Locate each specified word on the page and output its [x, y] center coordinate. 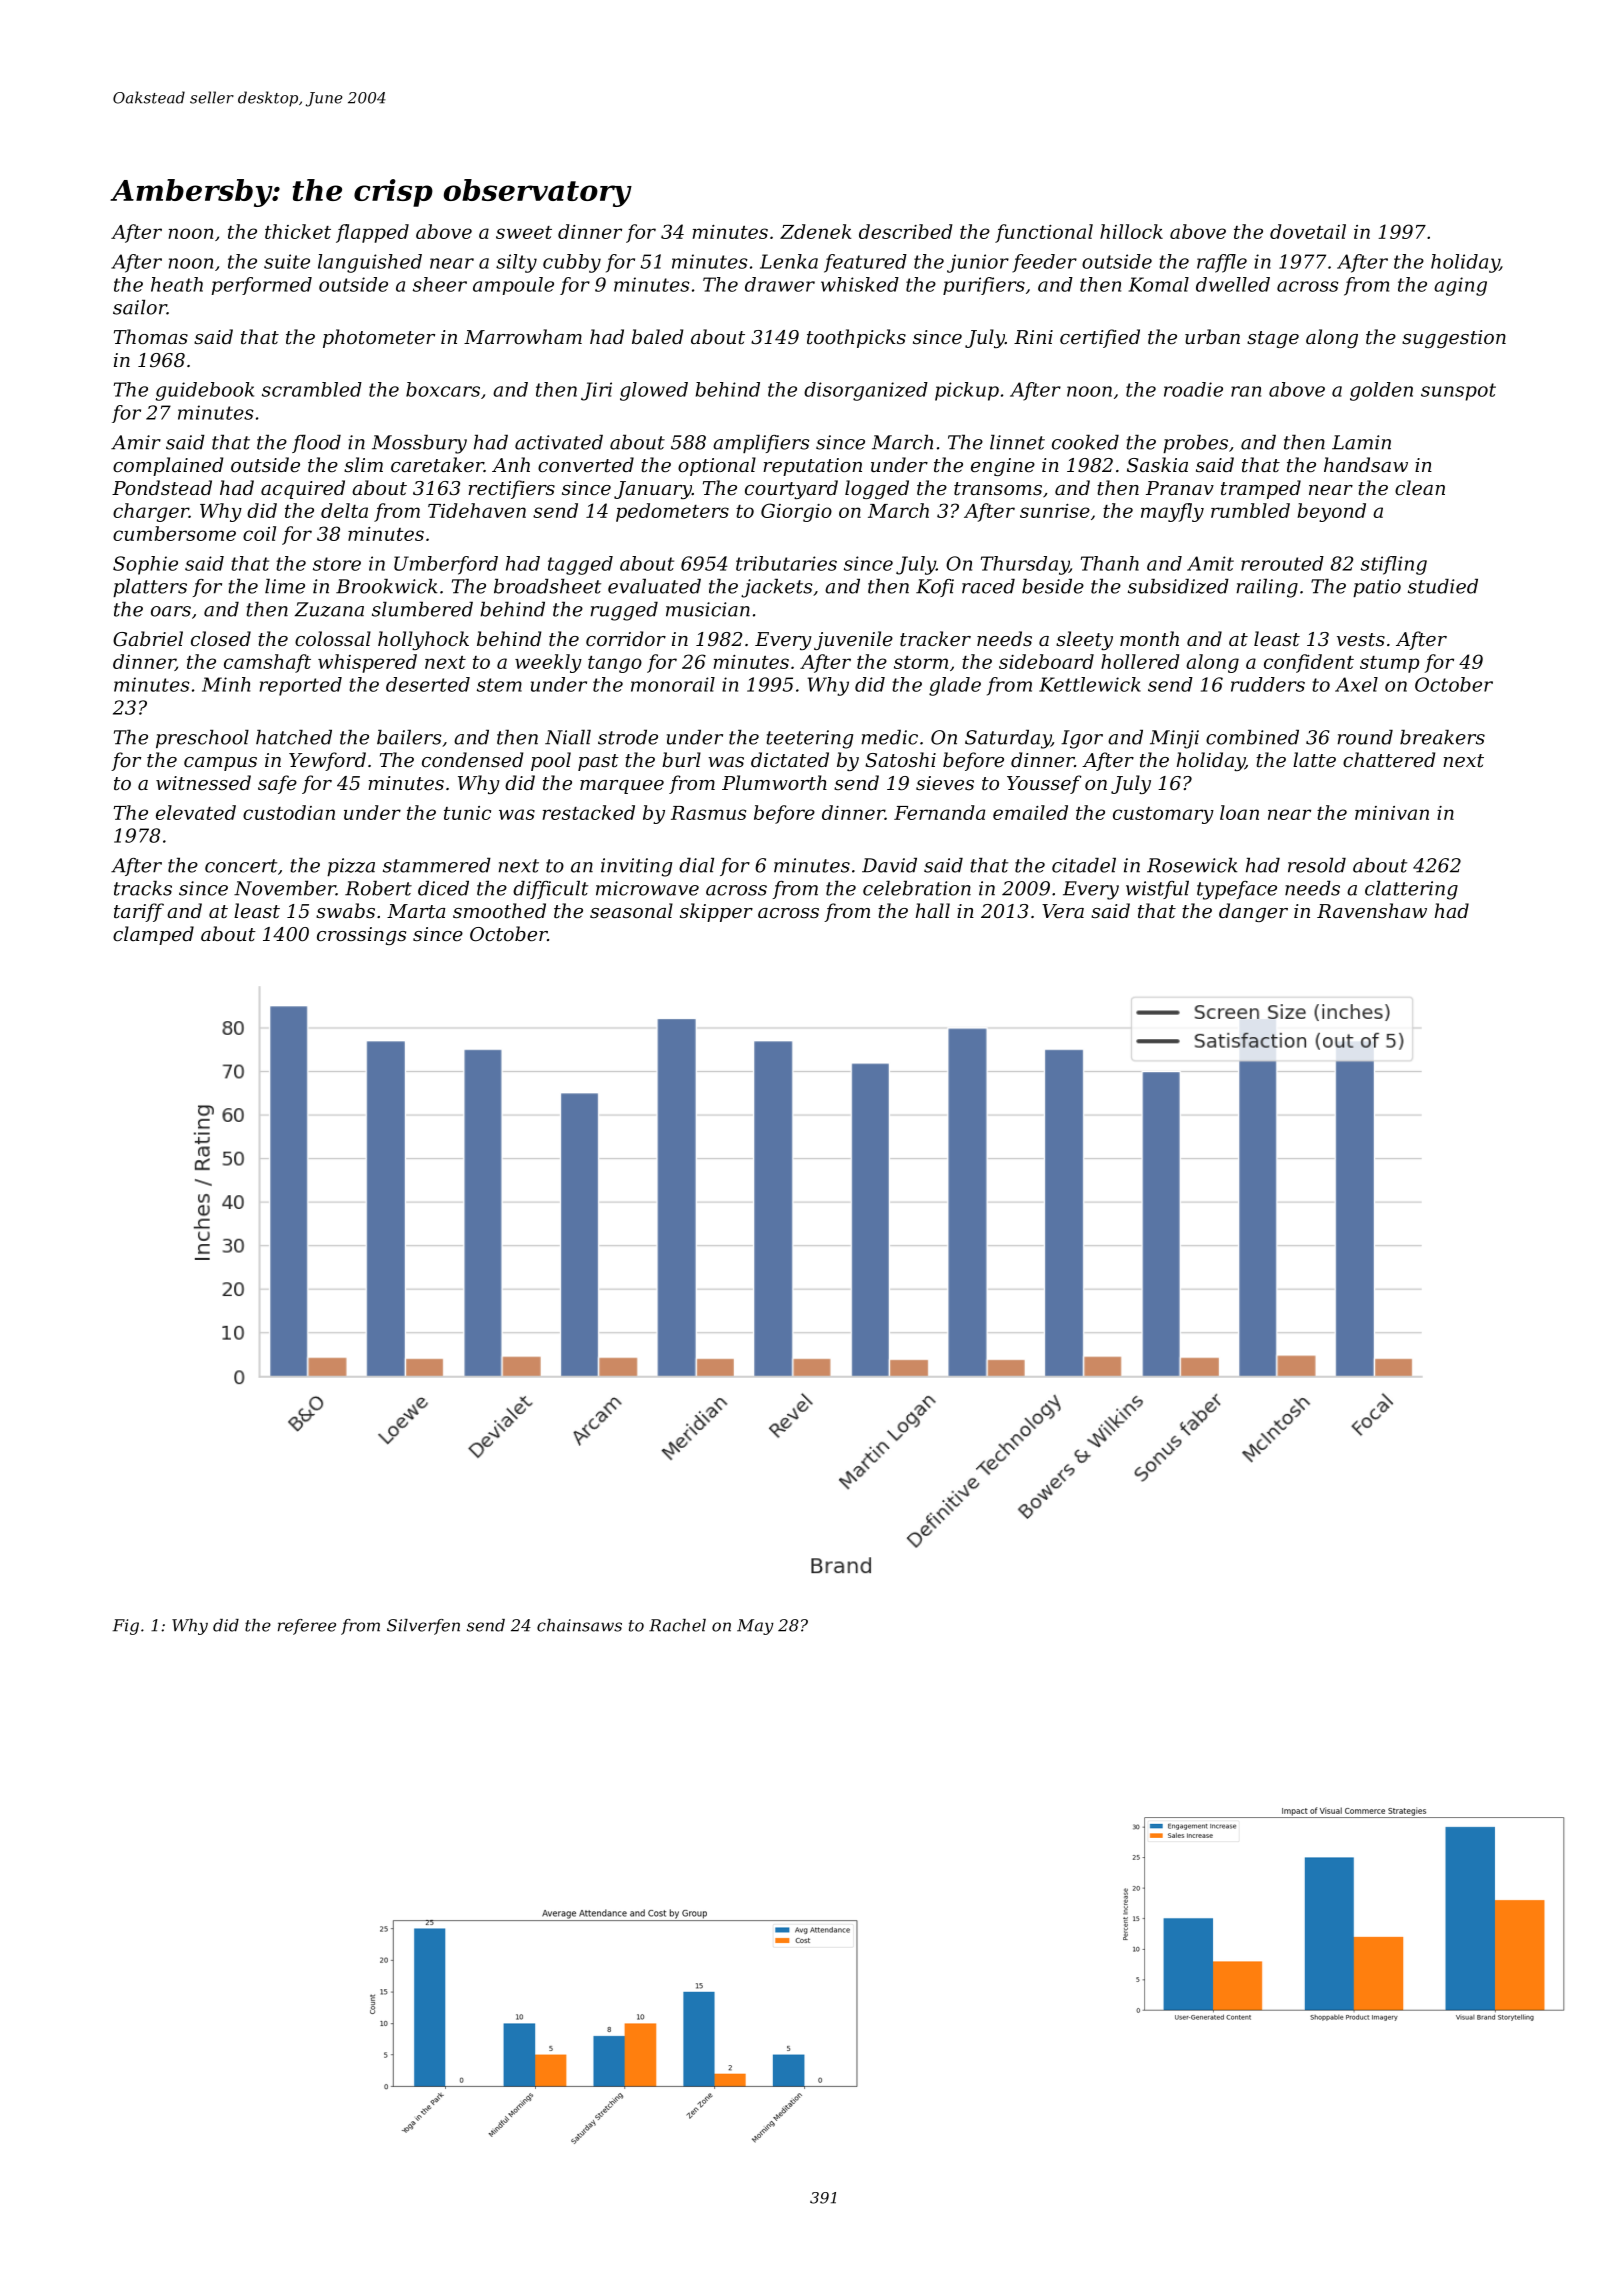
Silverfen [423, 1627]
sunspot [1458, 392]
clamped [153, 935]
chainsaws [579, 1625]
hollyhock [423, 640]
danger [1253, 912]
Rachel [677, 1625]
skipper [716, 912]
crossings [361, 936]
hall [933, 910]
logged [877, 489]
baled [657, 336]
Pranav [1180, 488]
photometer [379, 338]
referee [307, 1627]
